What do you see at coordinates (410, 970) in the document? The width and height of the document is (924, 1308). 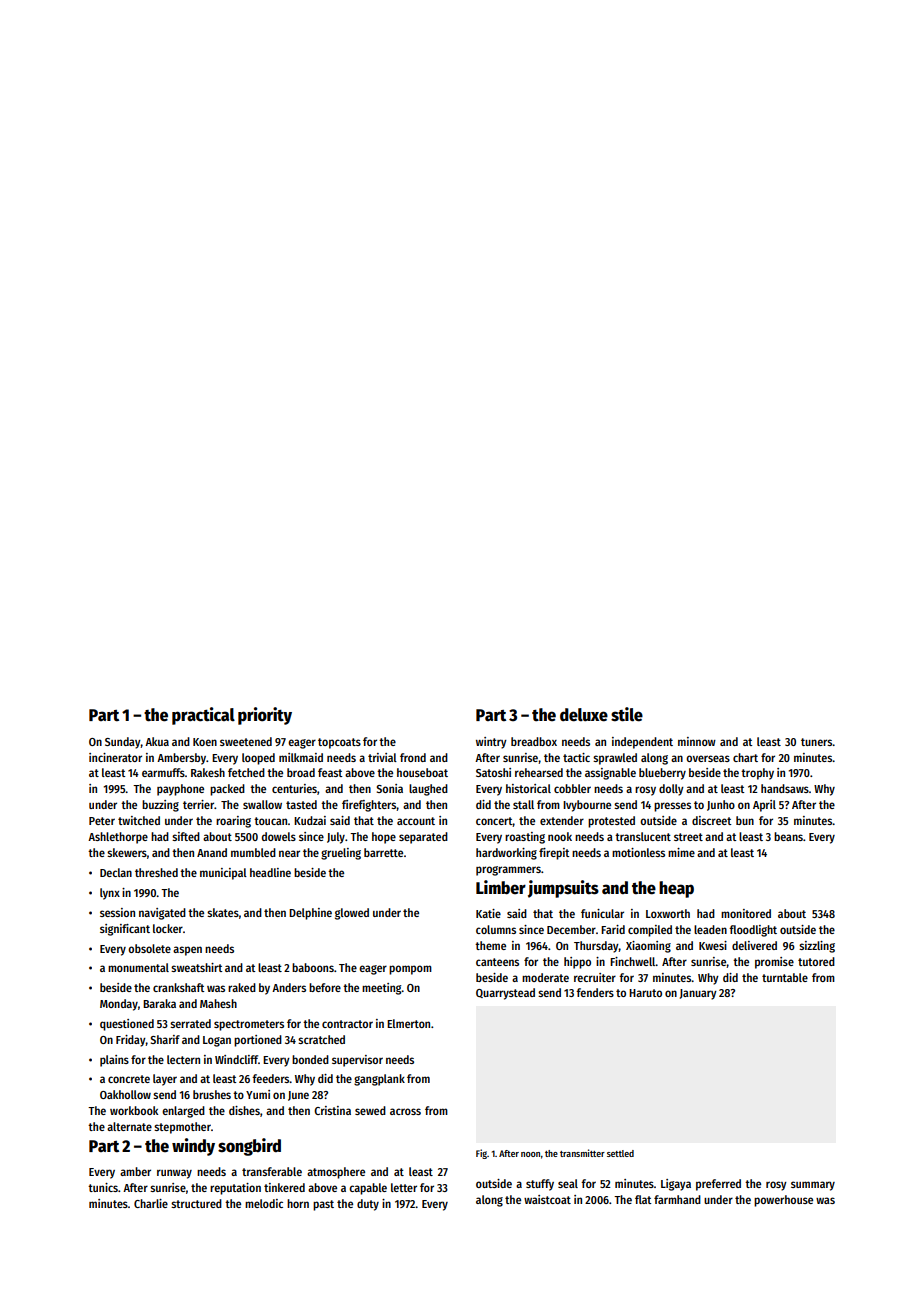 I see `pompom` at bounding box center [410, 970].
